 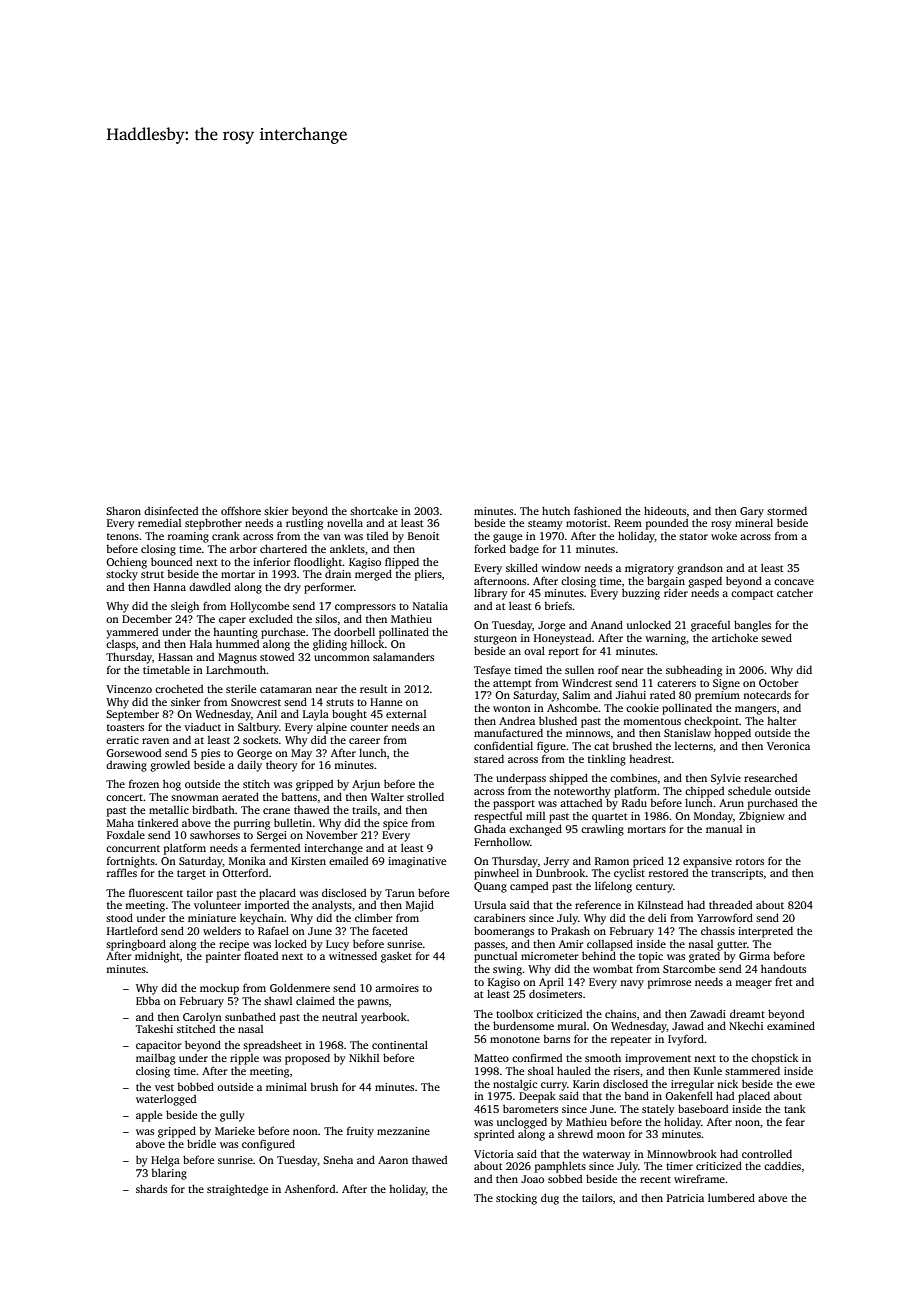 I want to click on bangles, so click(x=752, y=626).
